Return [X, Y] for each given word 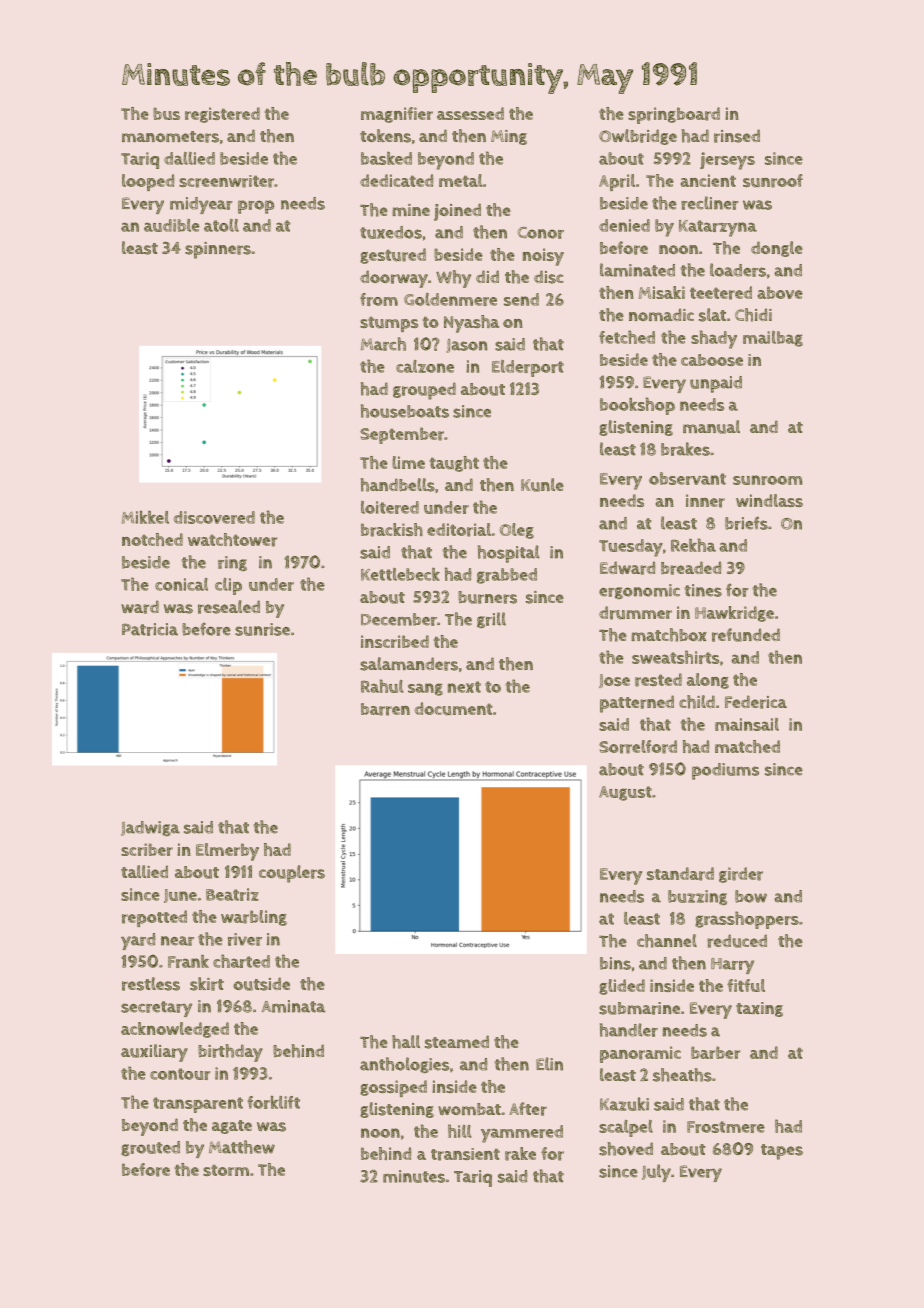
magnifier [397, 115]
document [453, 709]
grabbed [507, 576]
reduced [737, 941]
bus [166, 113]
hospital [509, 554]
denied [624, 225]
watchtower [232, 540]
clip [228, 586]
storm [226, 1170]
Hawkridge [734, 614]
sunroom [767, 480]
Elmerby [227, 852]
